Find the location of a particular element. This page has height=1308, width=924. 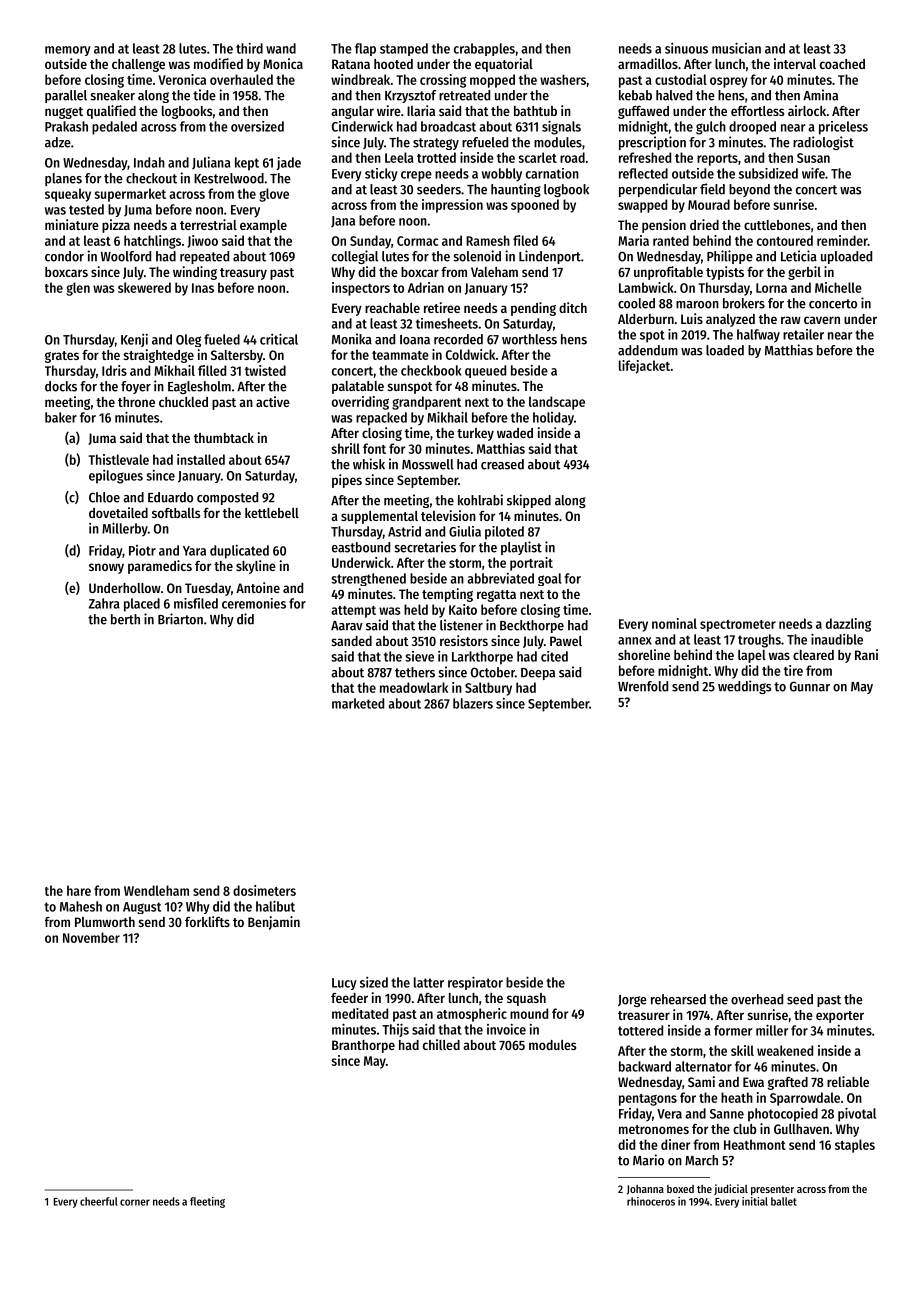

Briarton is located at coordinates (180, 619).
